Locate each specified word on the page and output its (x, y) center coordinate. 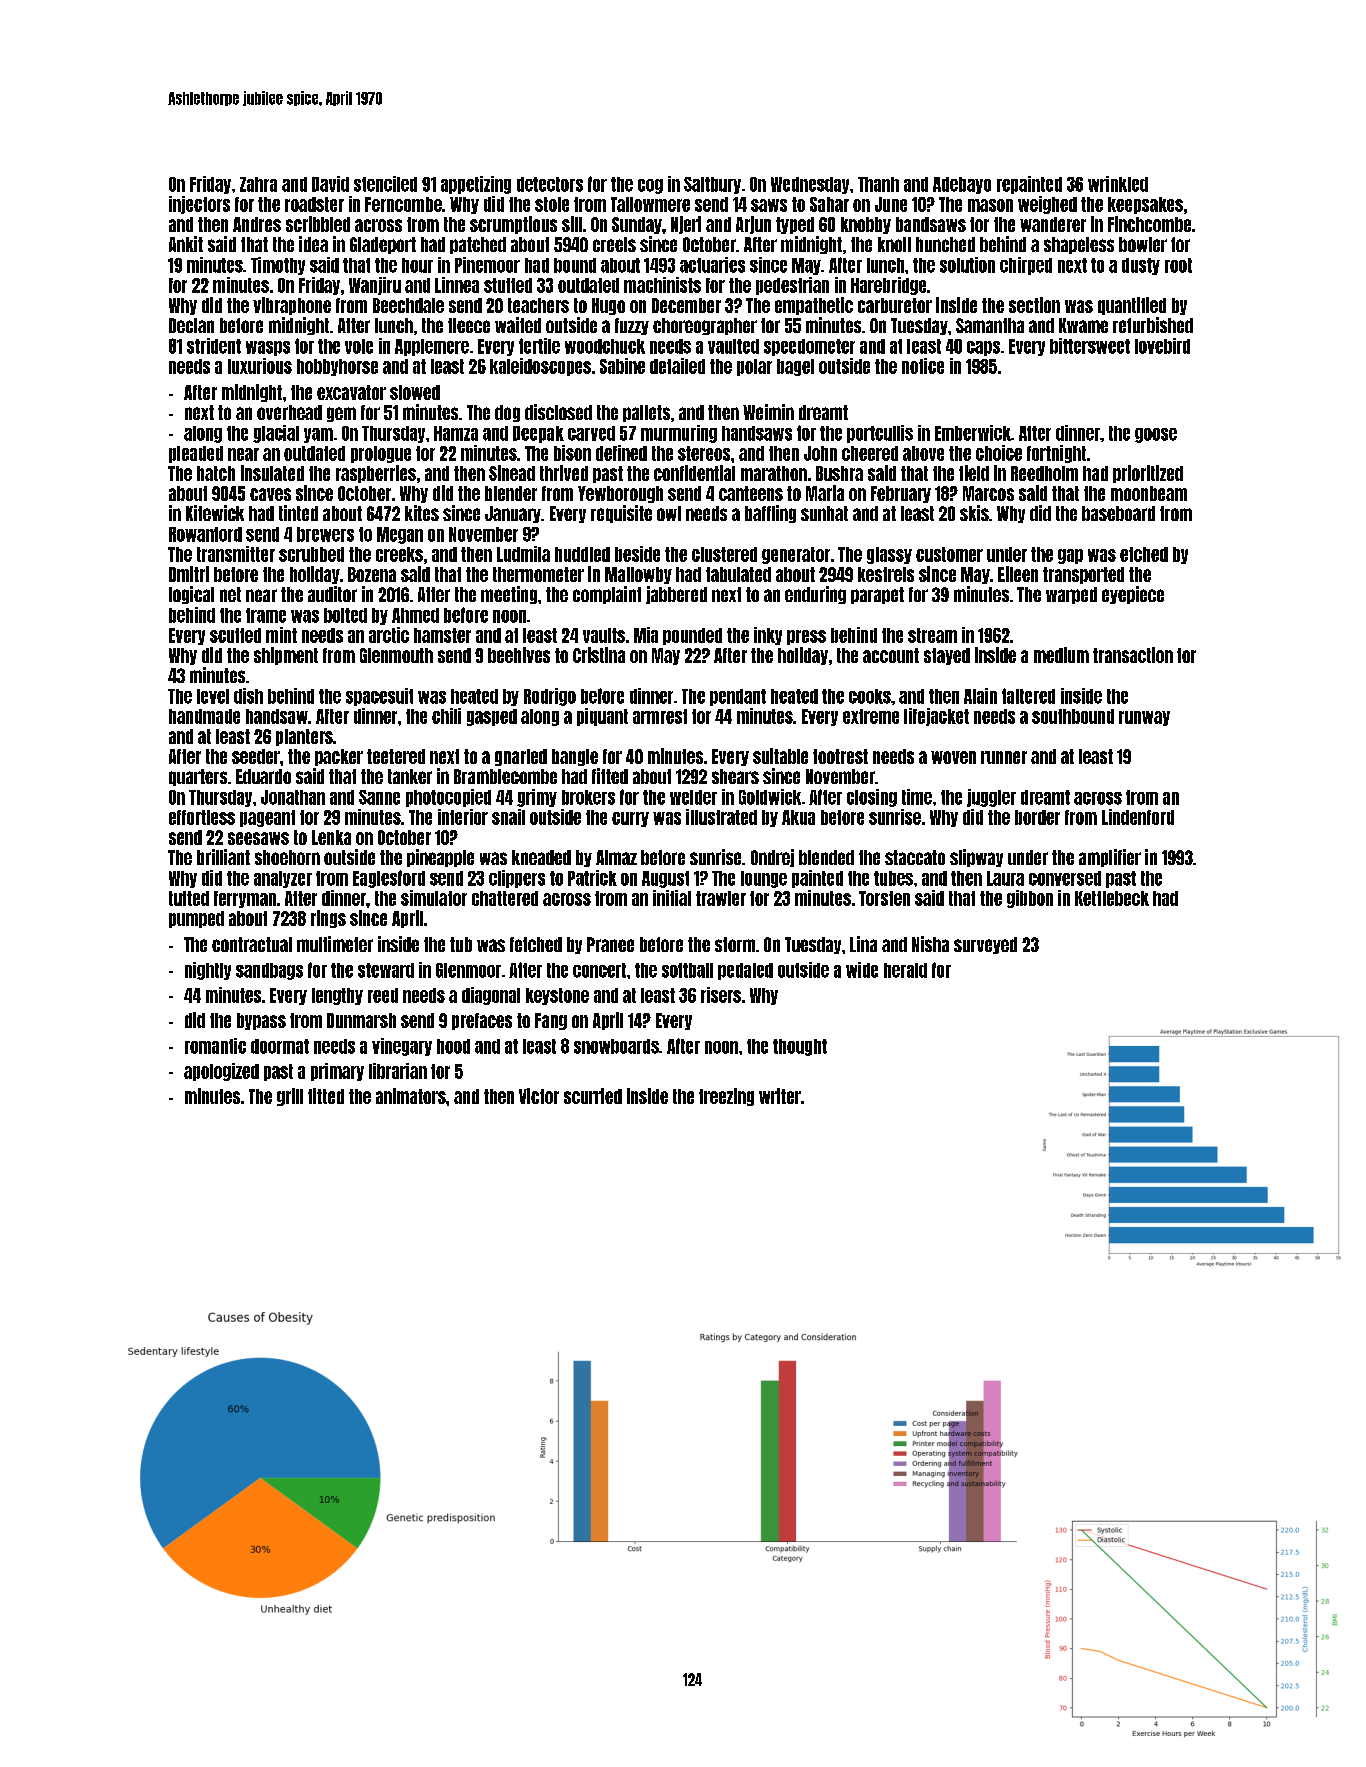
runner (1004, 757)
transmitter (236, 554)
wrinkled (1118, 184)
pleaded (196, 454)
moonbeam (1149, 493)
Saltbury (712, 185)
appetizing (476, 185)
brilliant (223, 857)
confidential (694, 473)
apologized (221, 1072)
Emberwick (973, 433)
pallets (646, 413)
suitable (780, 756)
